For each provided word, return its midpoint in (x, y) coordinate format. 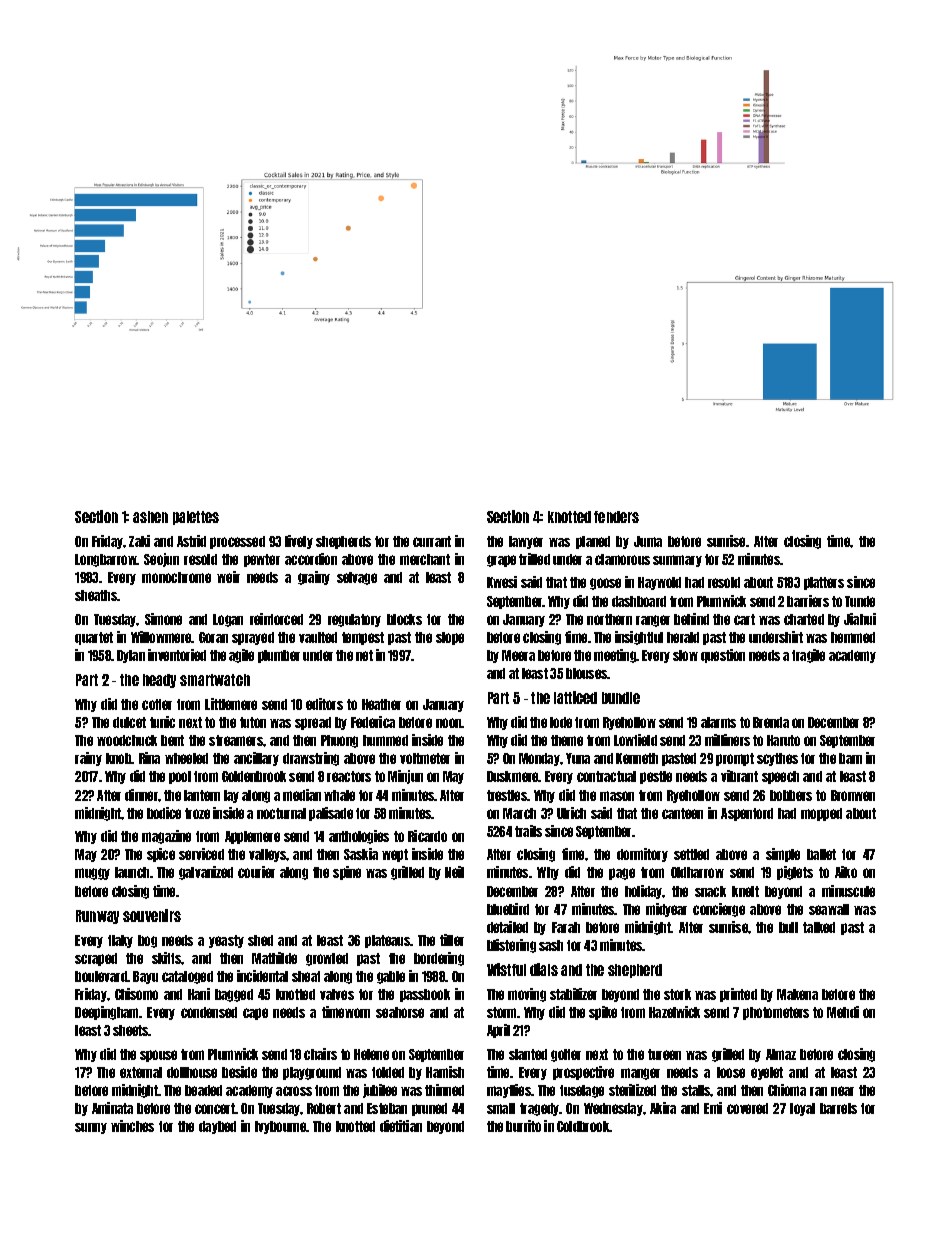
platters (824, 583)
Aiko (846, 872)
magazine (166, 837)
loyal (802, 1109)
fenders (616, 517)
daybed (217, 1127)
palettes (196, 518)
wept (395, 855)
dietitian (401, 1126)
